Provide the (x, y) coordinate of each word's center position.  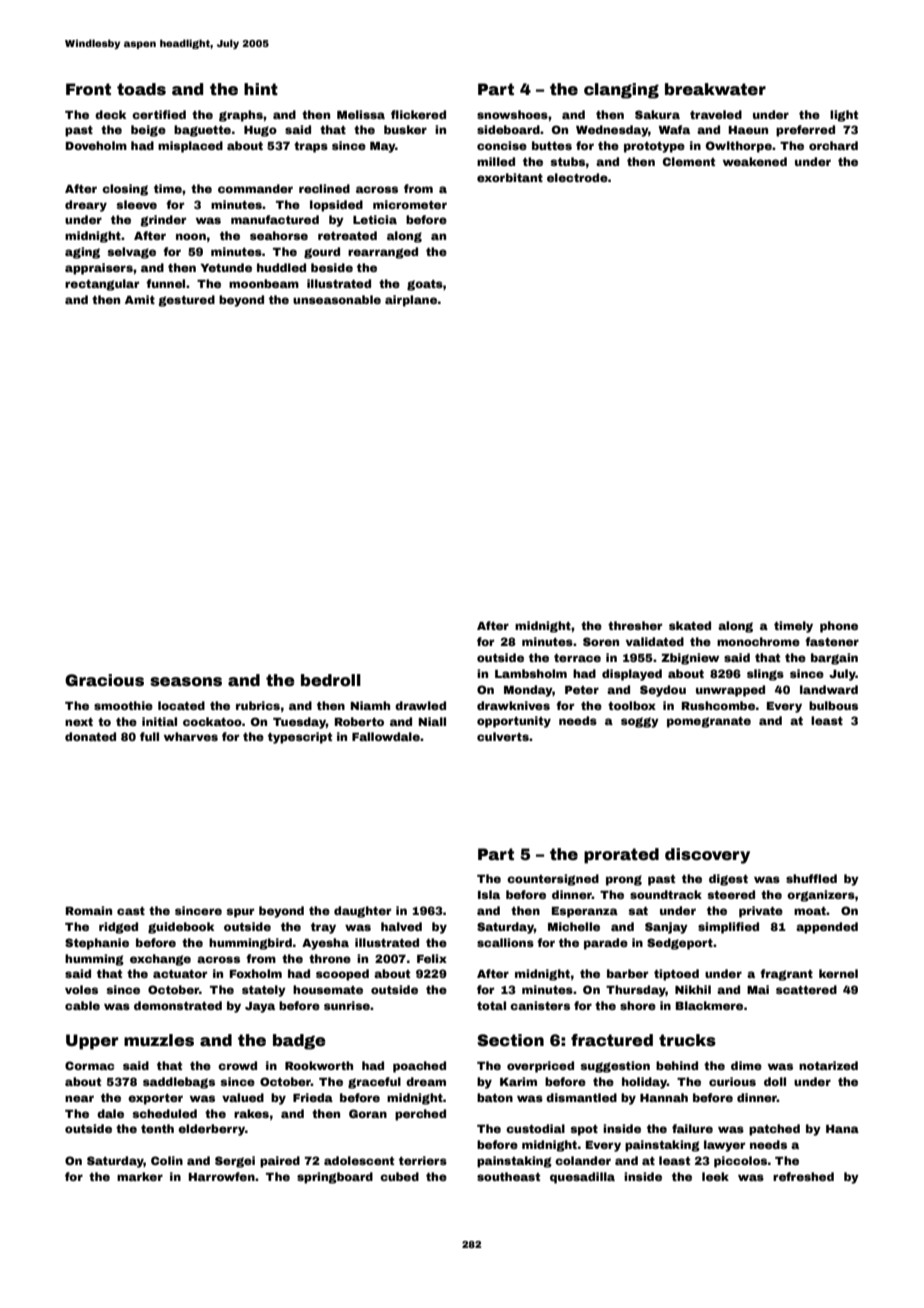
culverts (503, 736)
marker (140, 1176)
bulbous (833, 705)
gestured (186, 301)
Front (88, 89)
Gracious (104, 680)
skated (690, 625)
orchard (833, 145)
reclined (324, 188)
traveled (716, 114)
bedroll (331, 680)
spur (240, 913)
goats (425, 285)
